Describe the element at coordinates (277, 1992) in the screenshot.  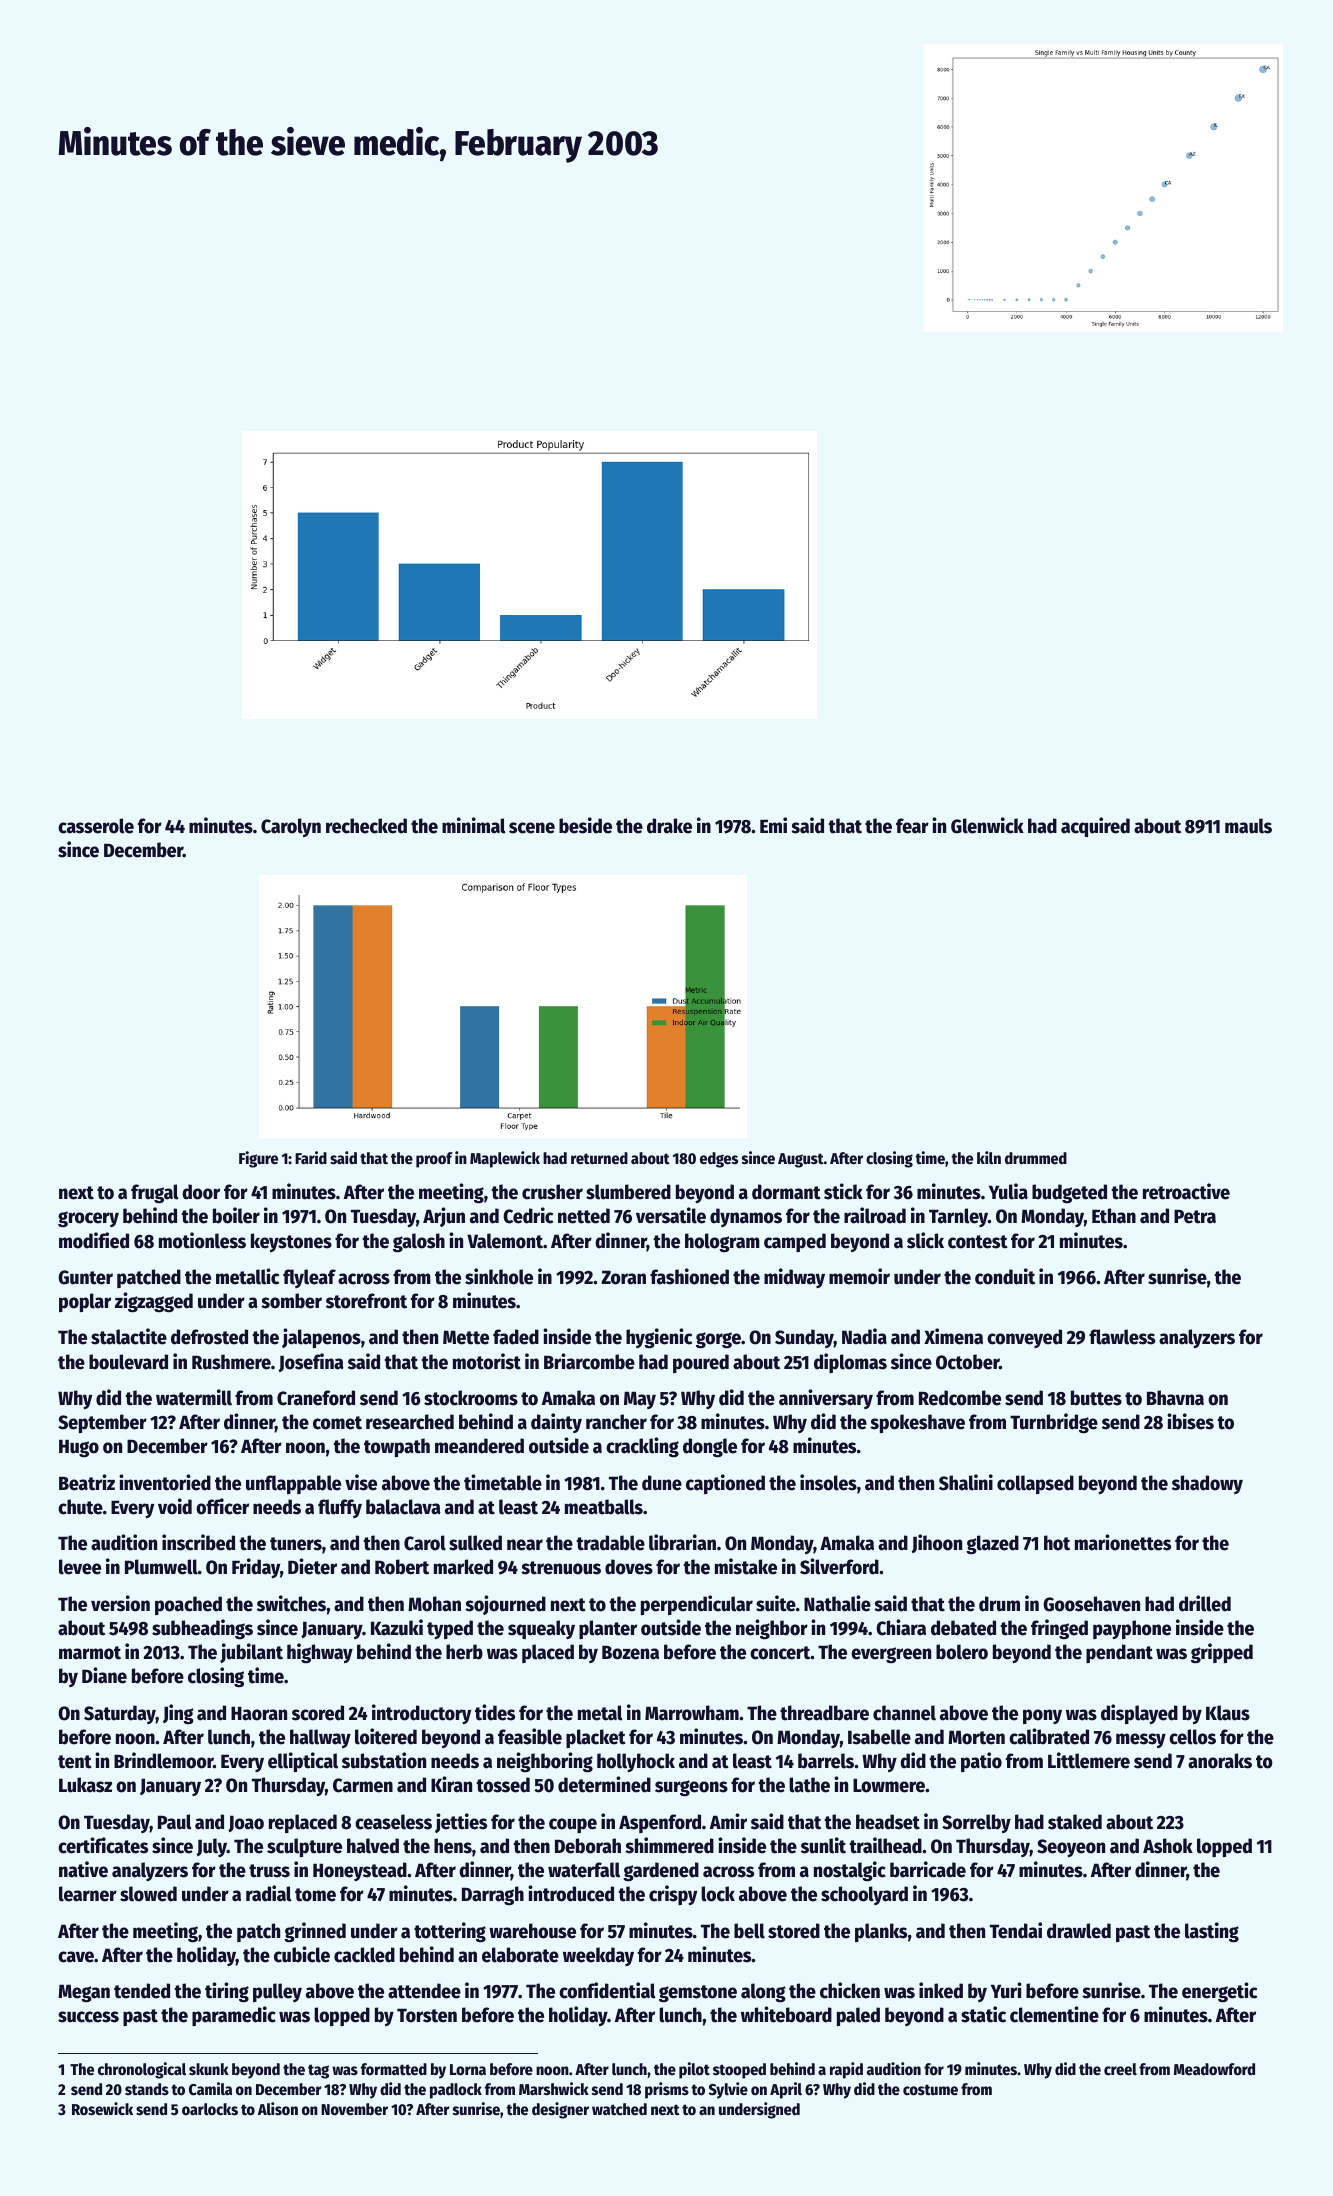
I see `pulley` at that location.
